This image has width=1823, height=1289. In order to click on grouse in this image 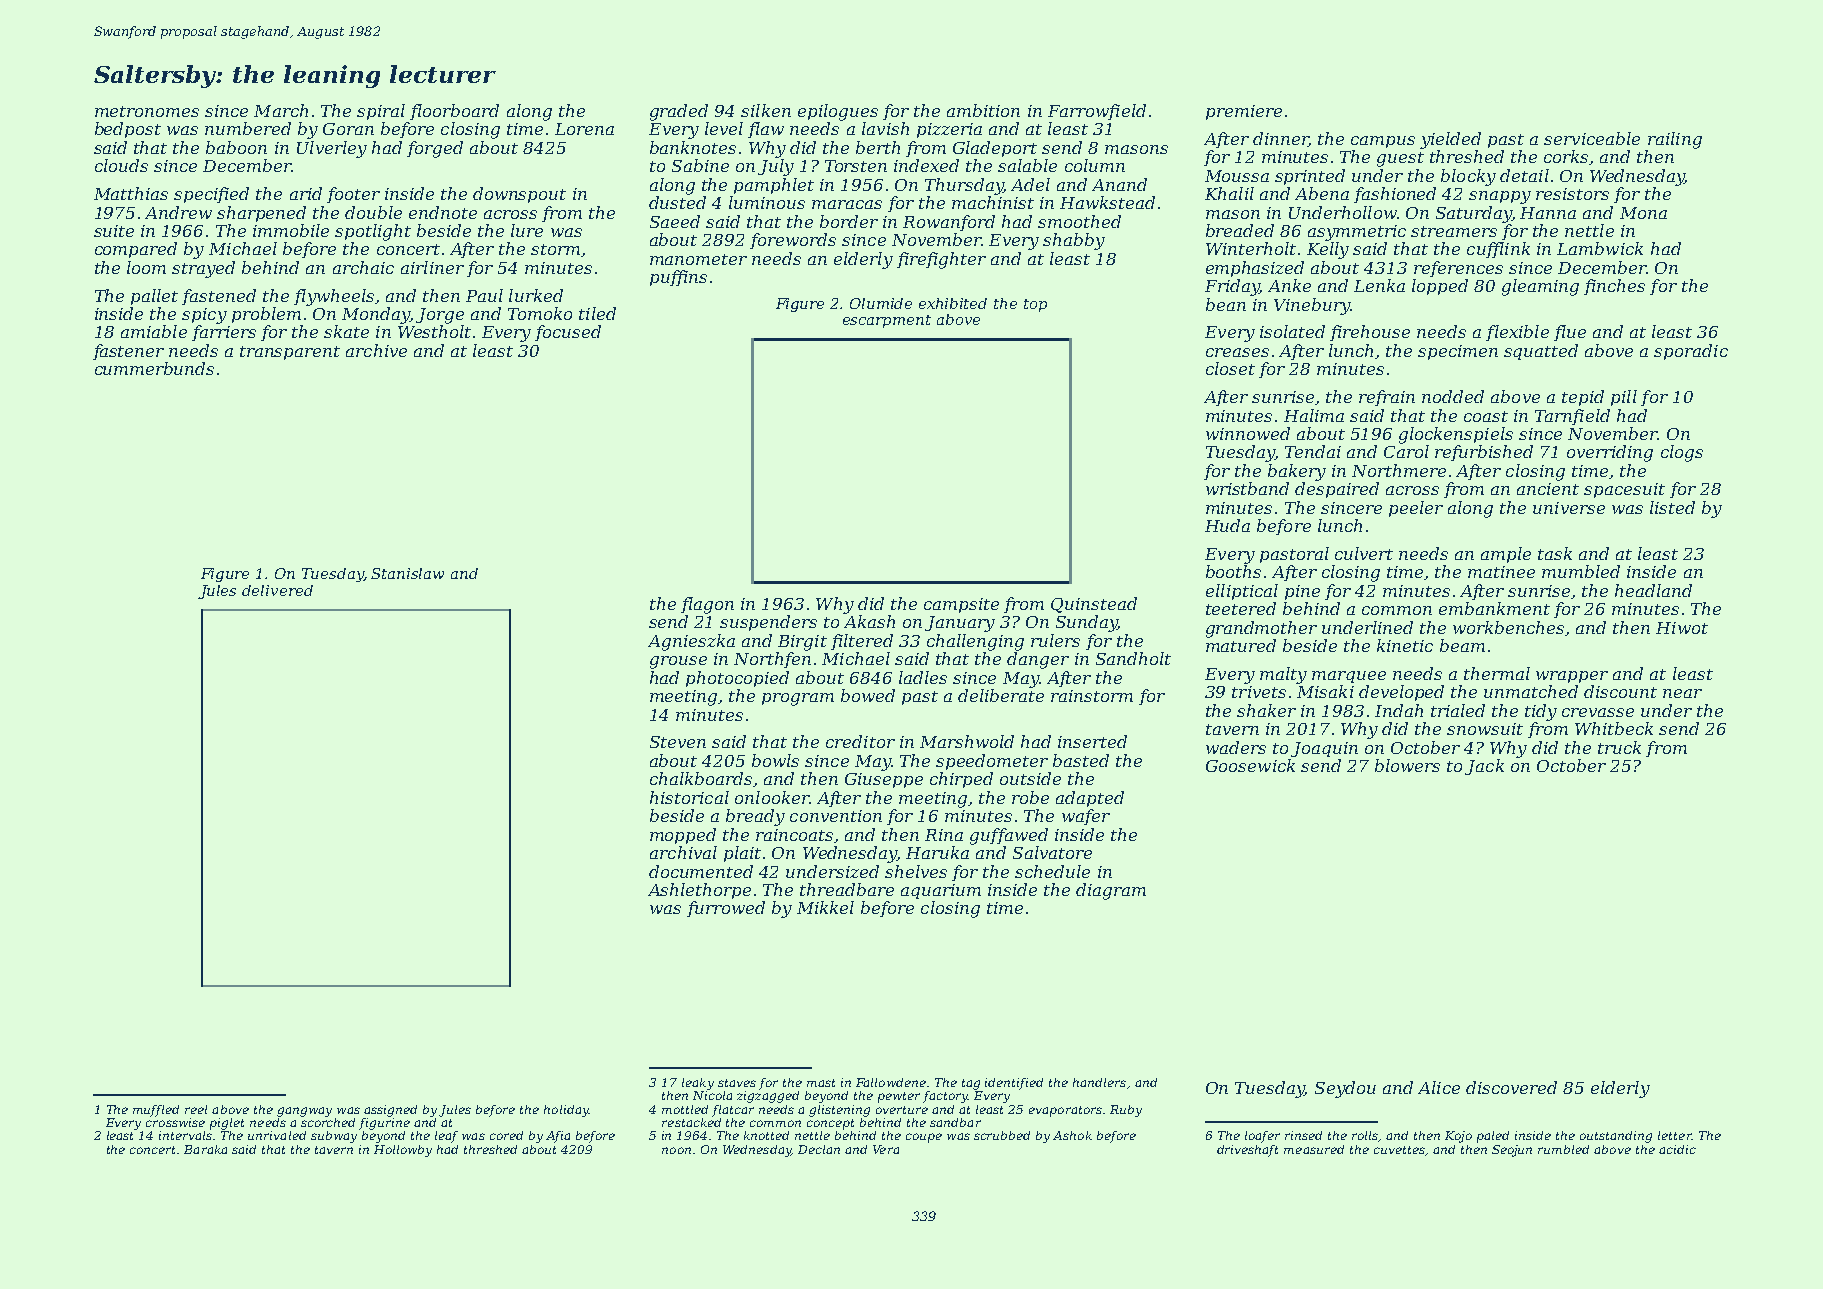, I will do `click(678, 662)`.
